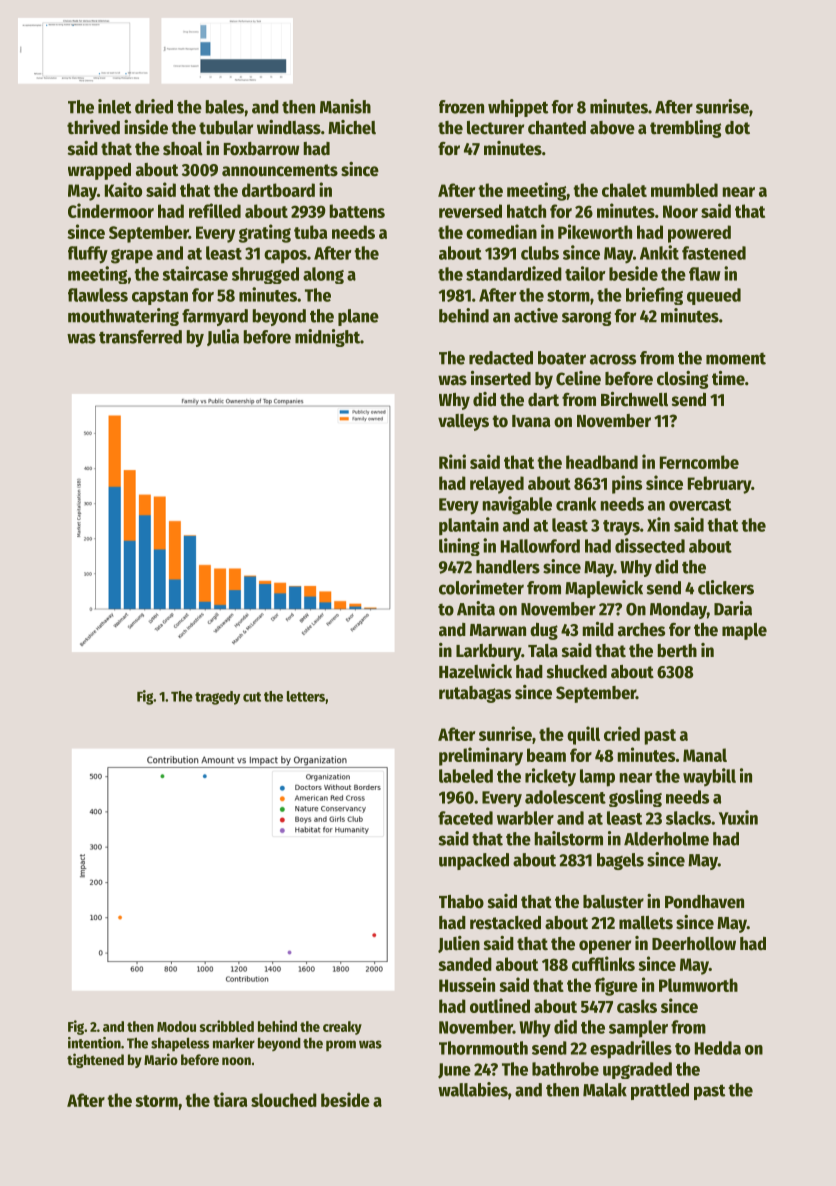 Image resolution: width=836 pixels, height=1186 pixels. I want to click on briefing, so click(654, 296).
